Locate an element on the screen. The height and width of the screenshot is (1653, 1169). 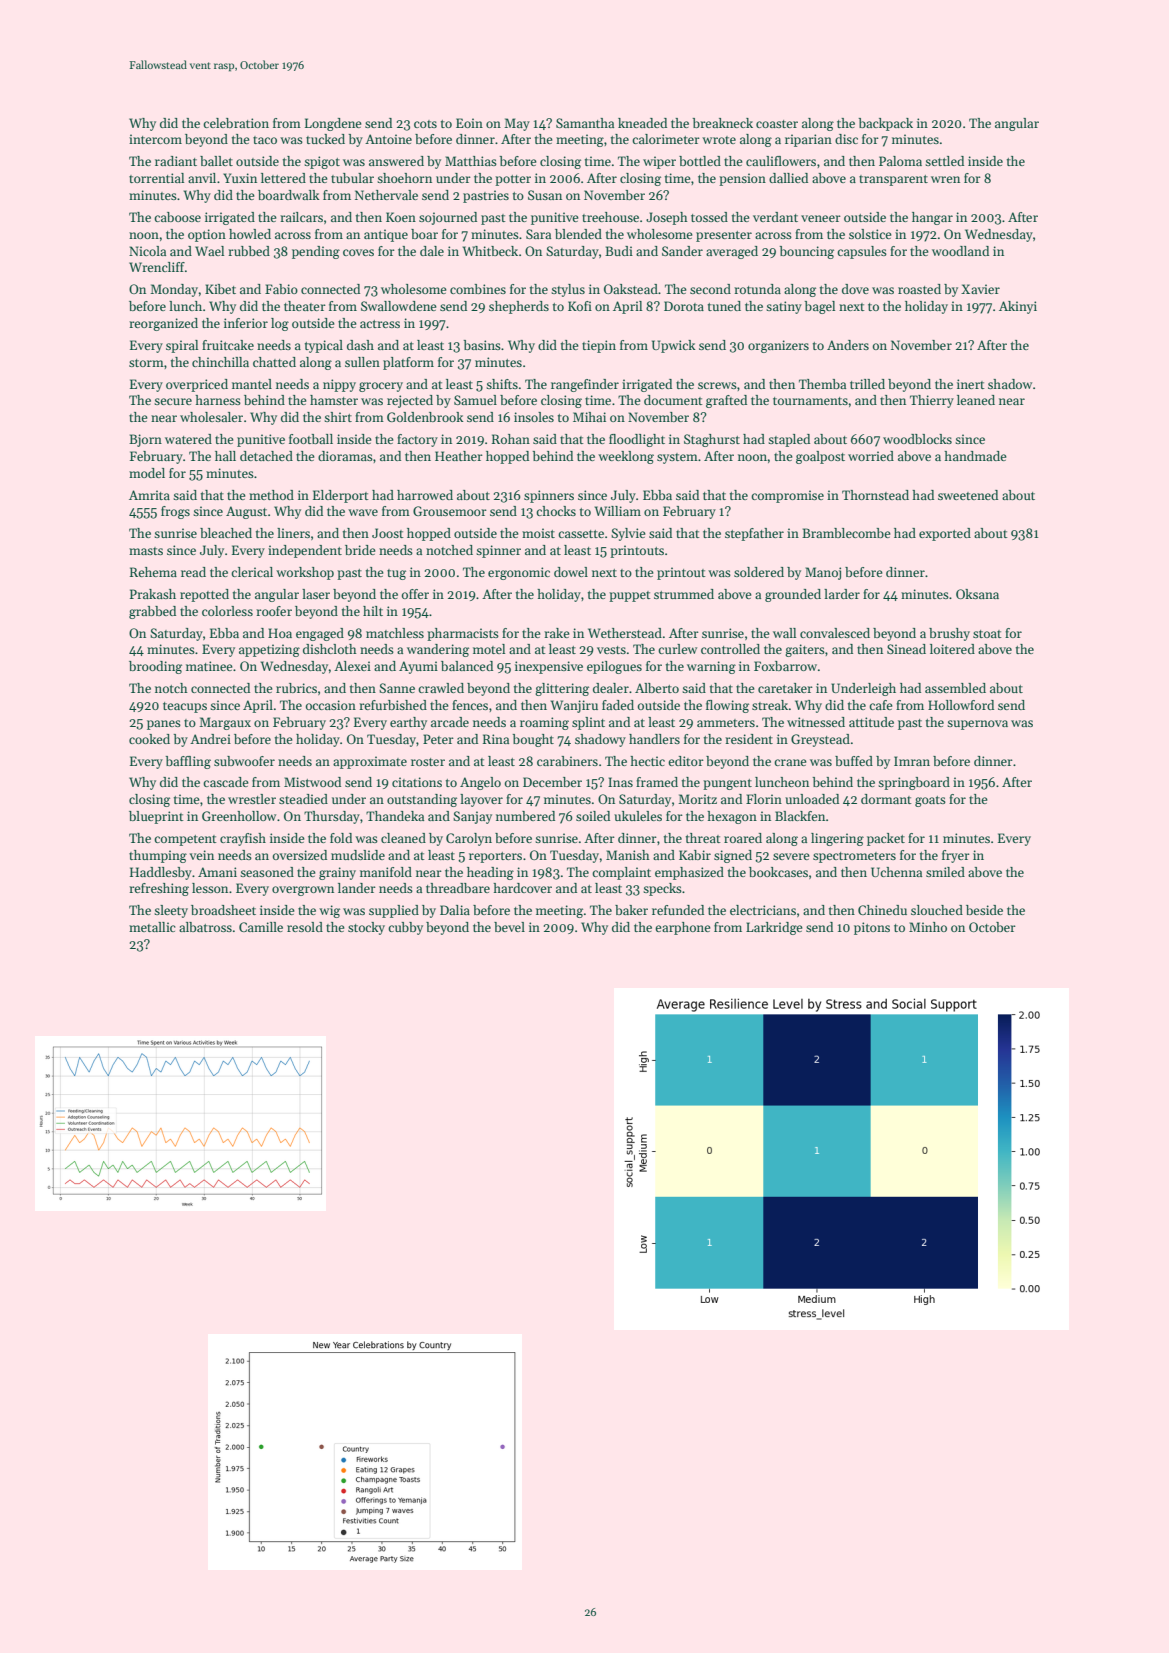
settled is located at coordinates (944, 161).
